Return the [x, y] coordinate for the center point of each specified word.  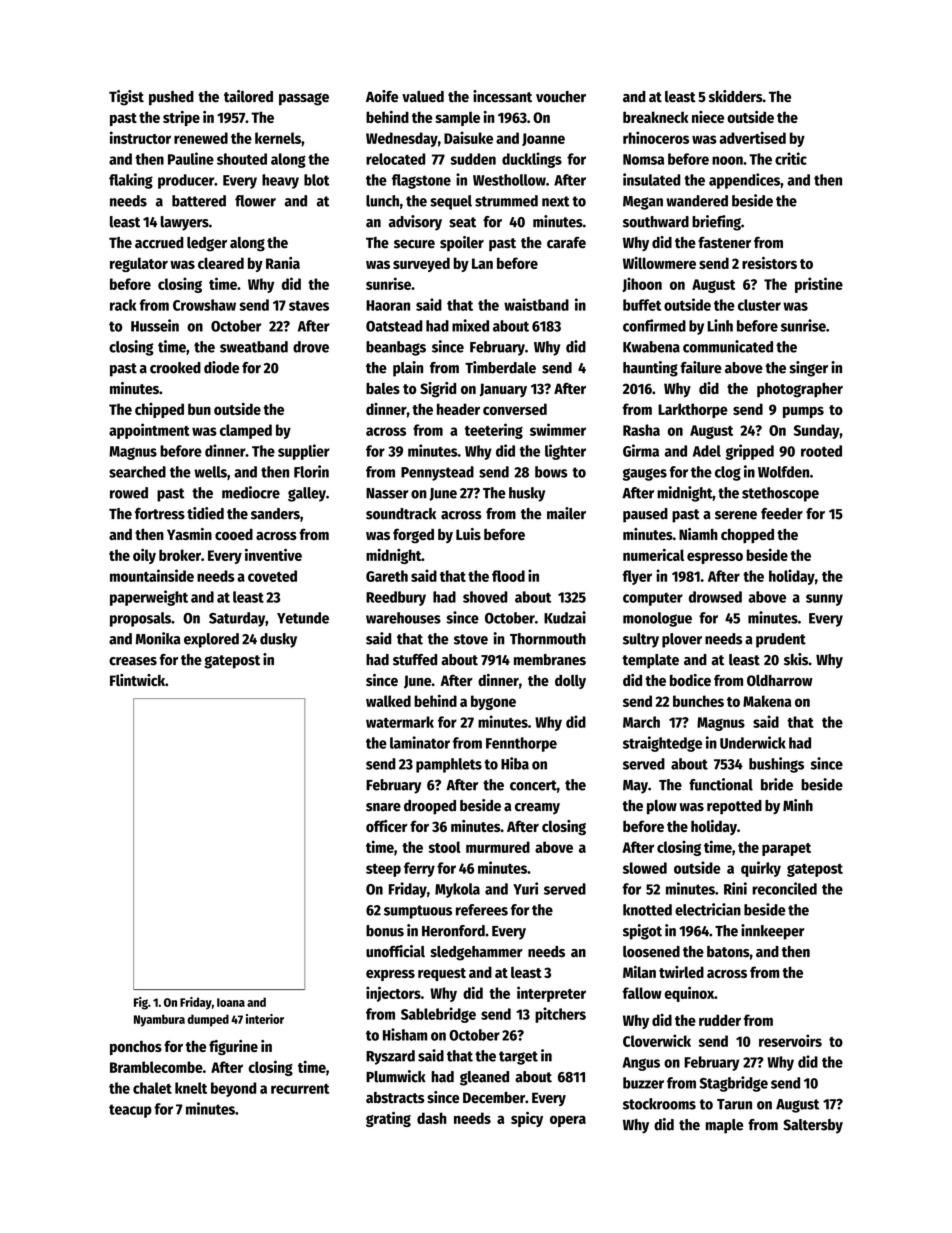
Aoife [382, 96]
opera [568, 1121]
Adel [707, 451]
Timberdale [500, 367]
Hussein [155, 325]
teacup [130, 1111]
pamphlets [449, 765]
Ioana [231, 1002]
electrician [708, 909]
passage [304, 99]
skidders [736, 96]
